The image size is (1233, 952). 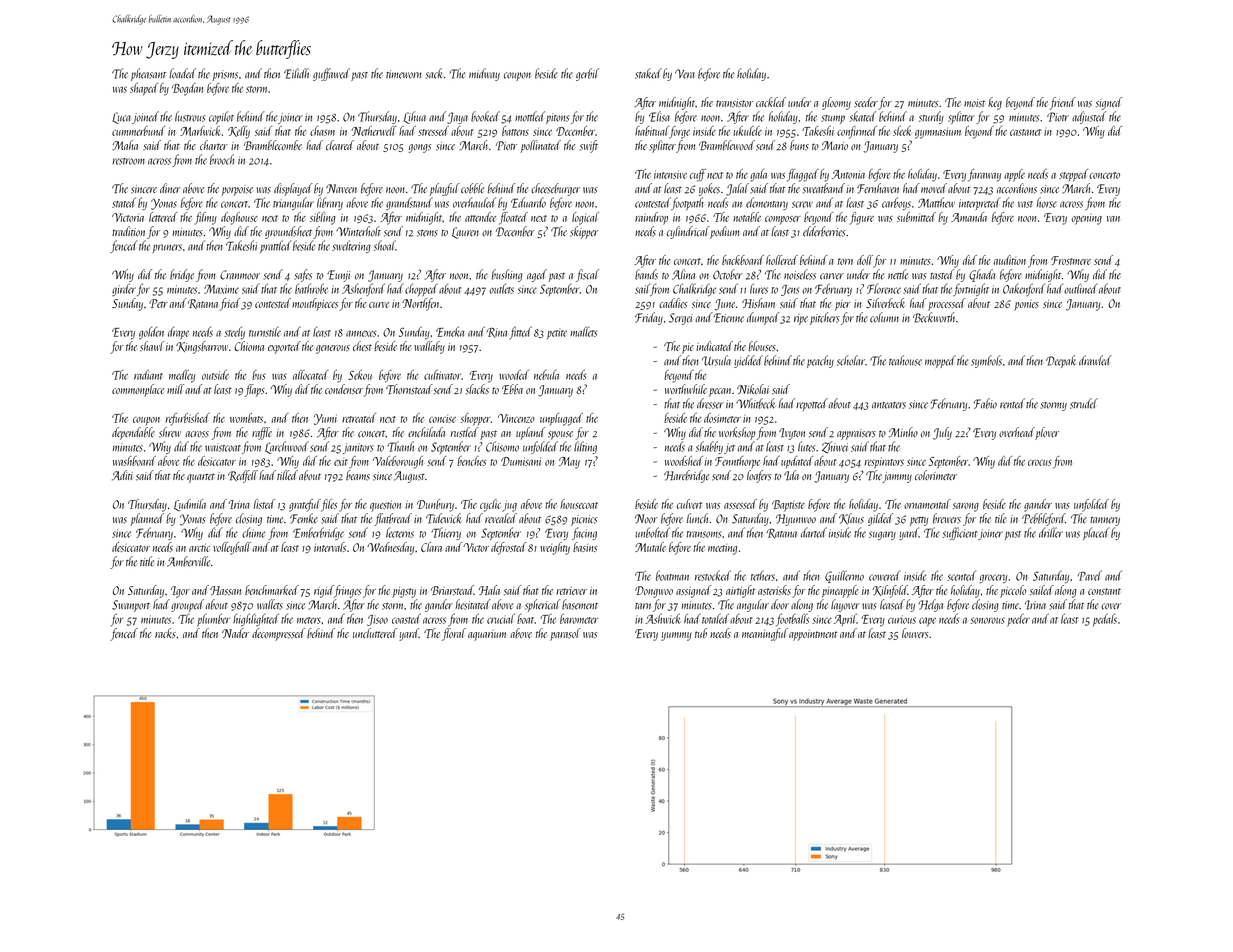 I want to click on lilting, so click(x=585, y=447).
